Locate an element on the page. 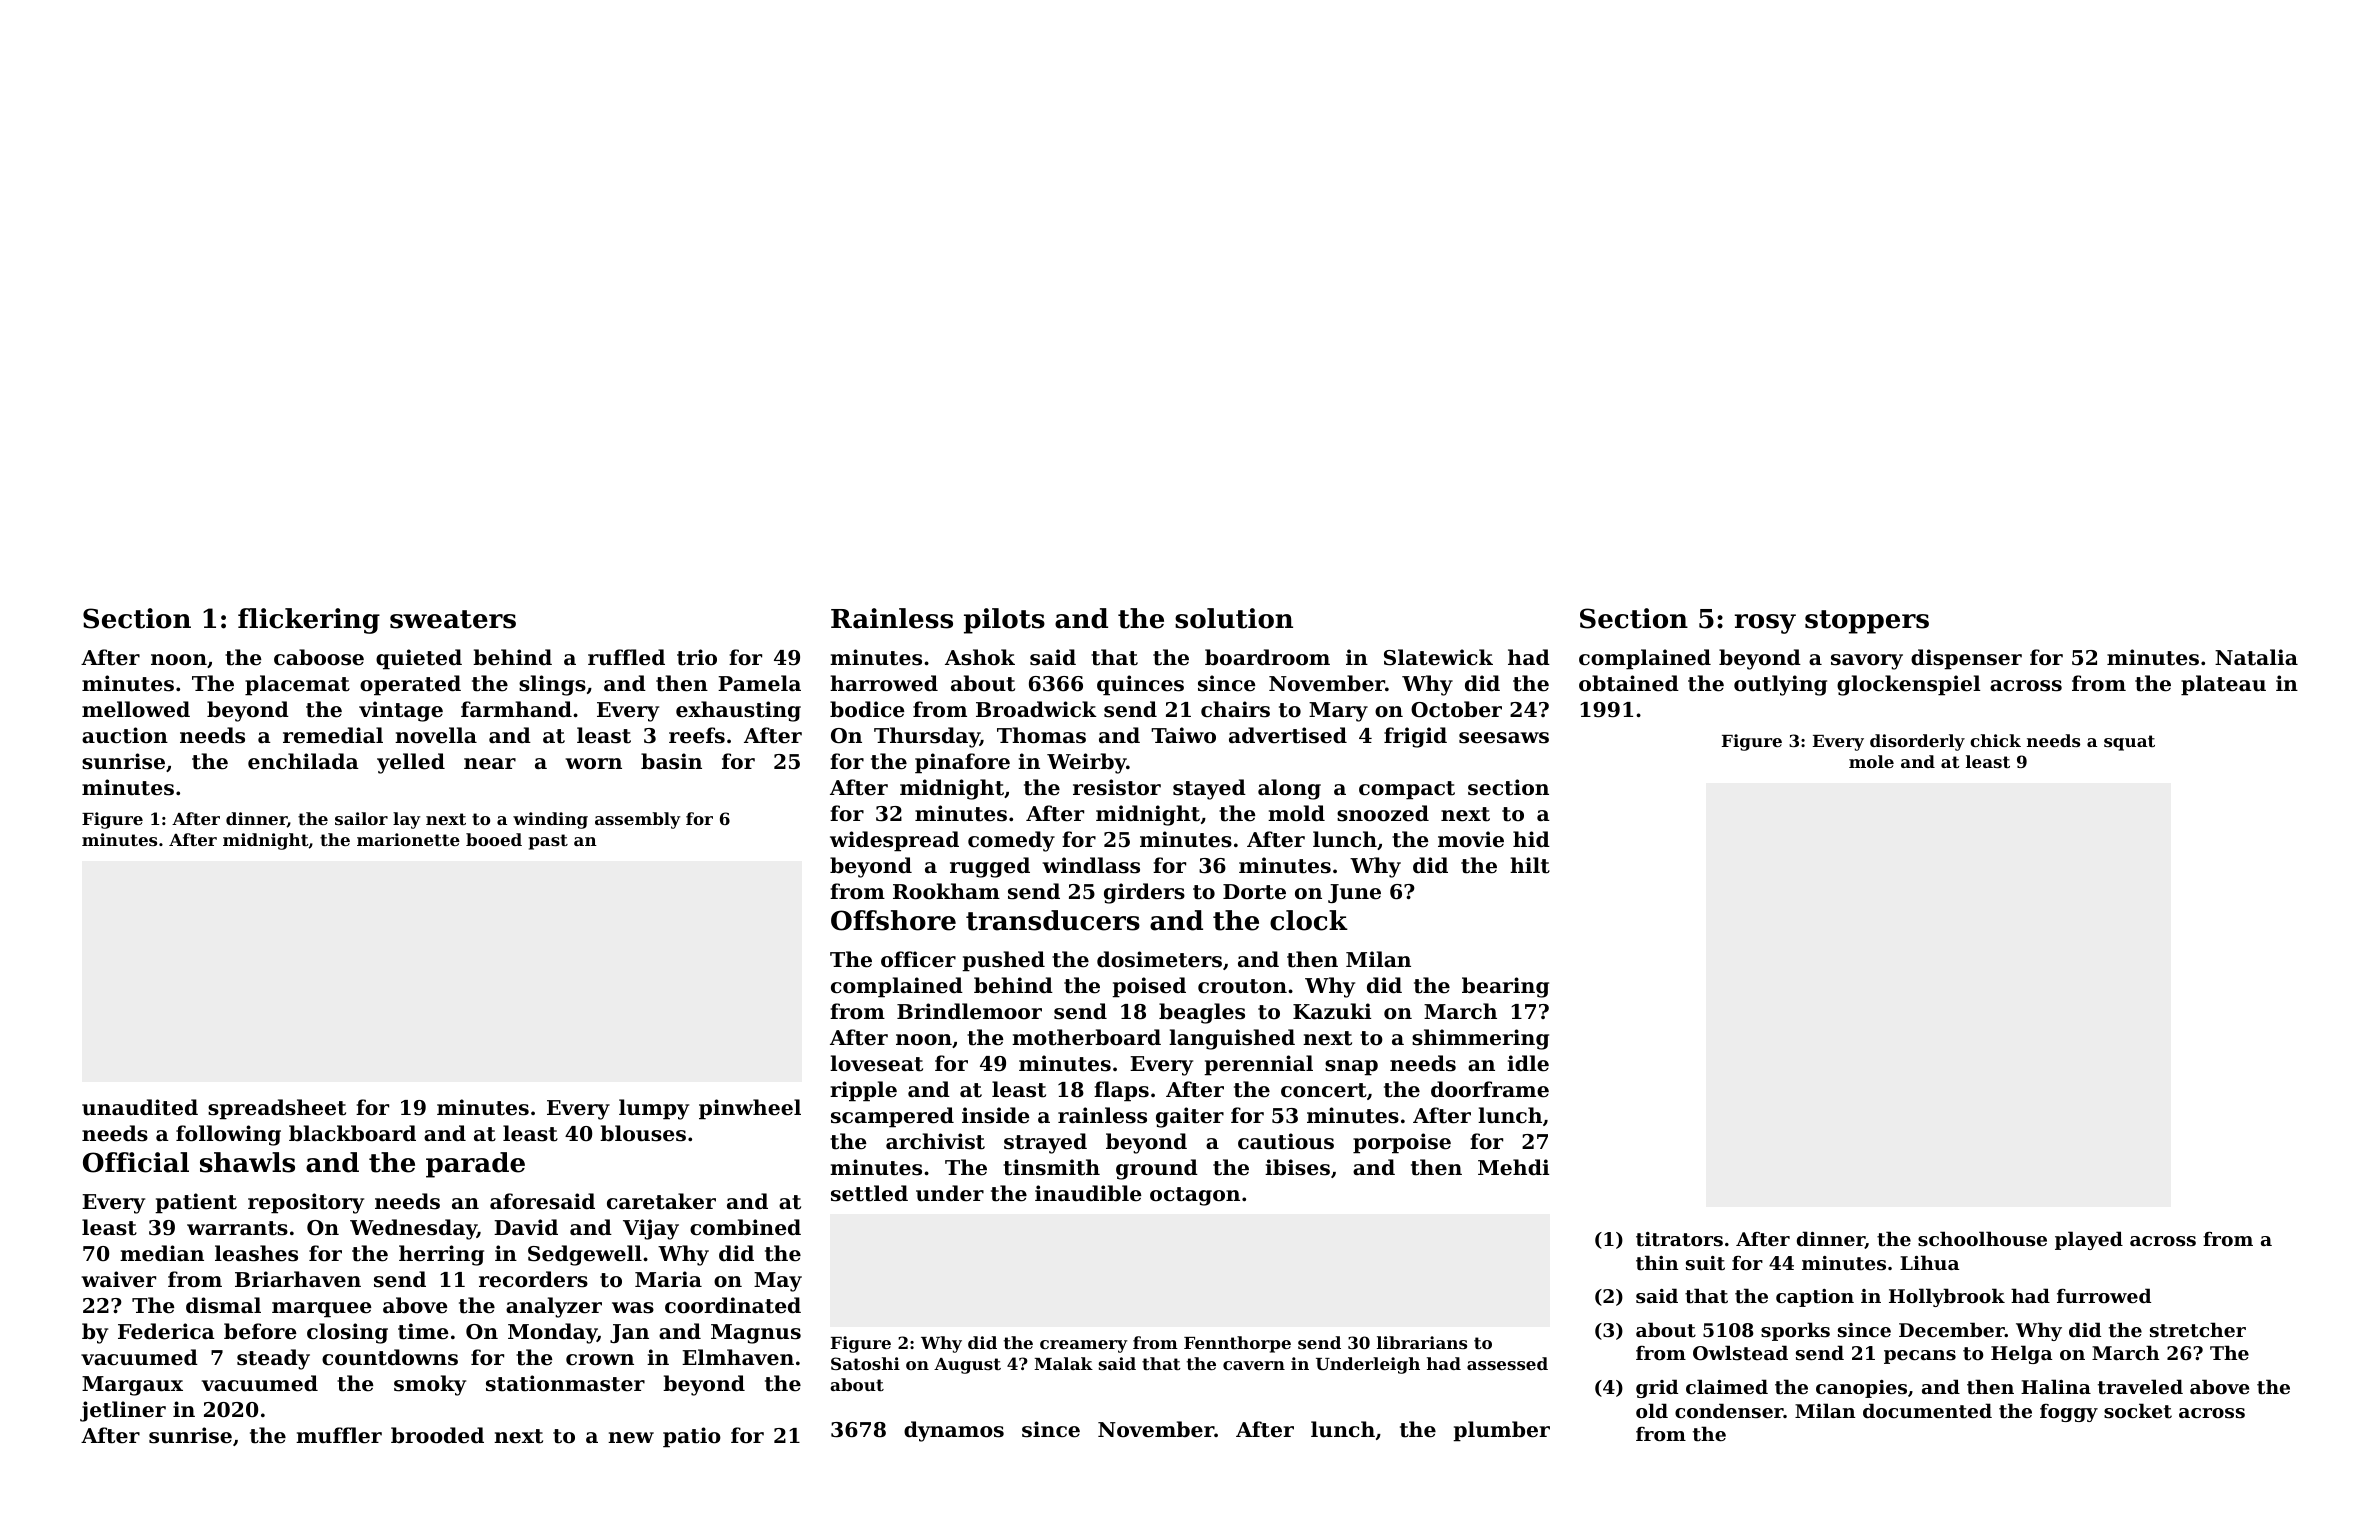  Thomas is located at coordinates (1041, 735).
